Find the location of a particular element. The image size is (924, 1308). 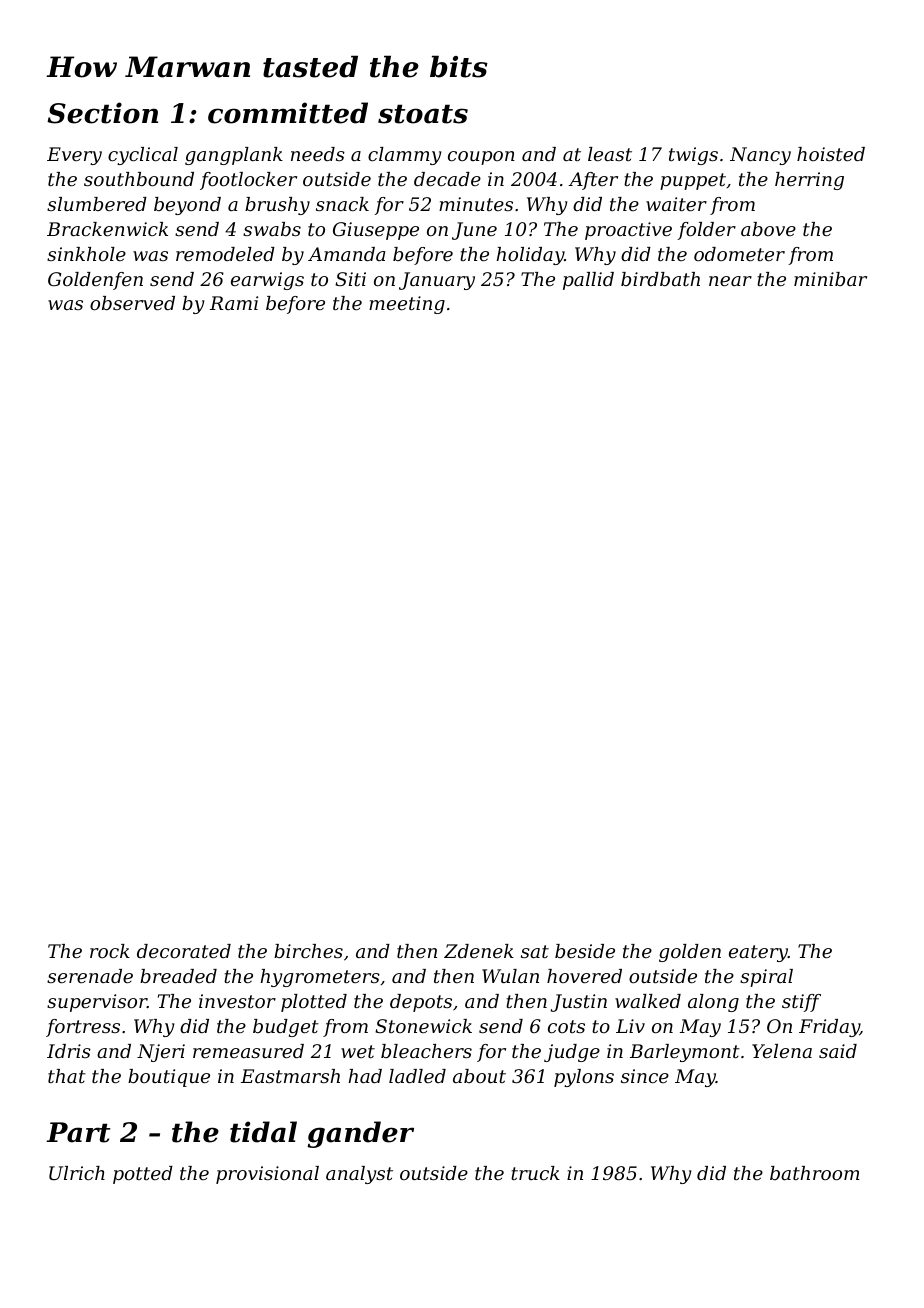

eatery is located at coordinates (758, 953).
